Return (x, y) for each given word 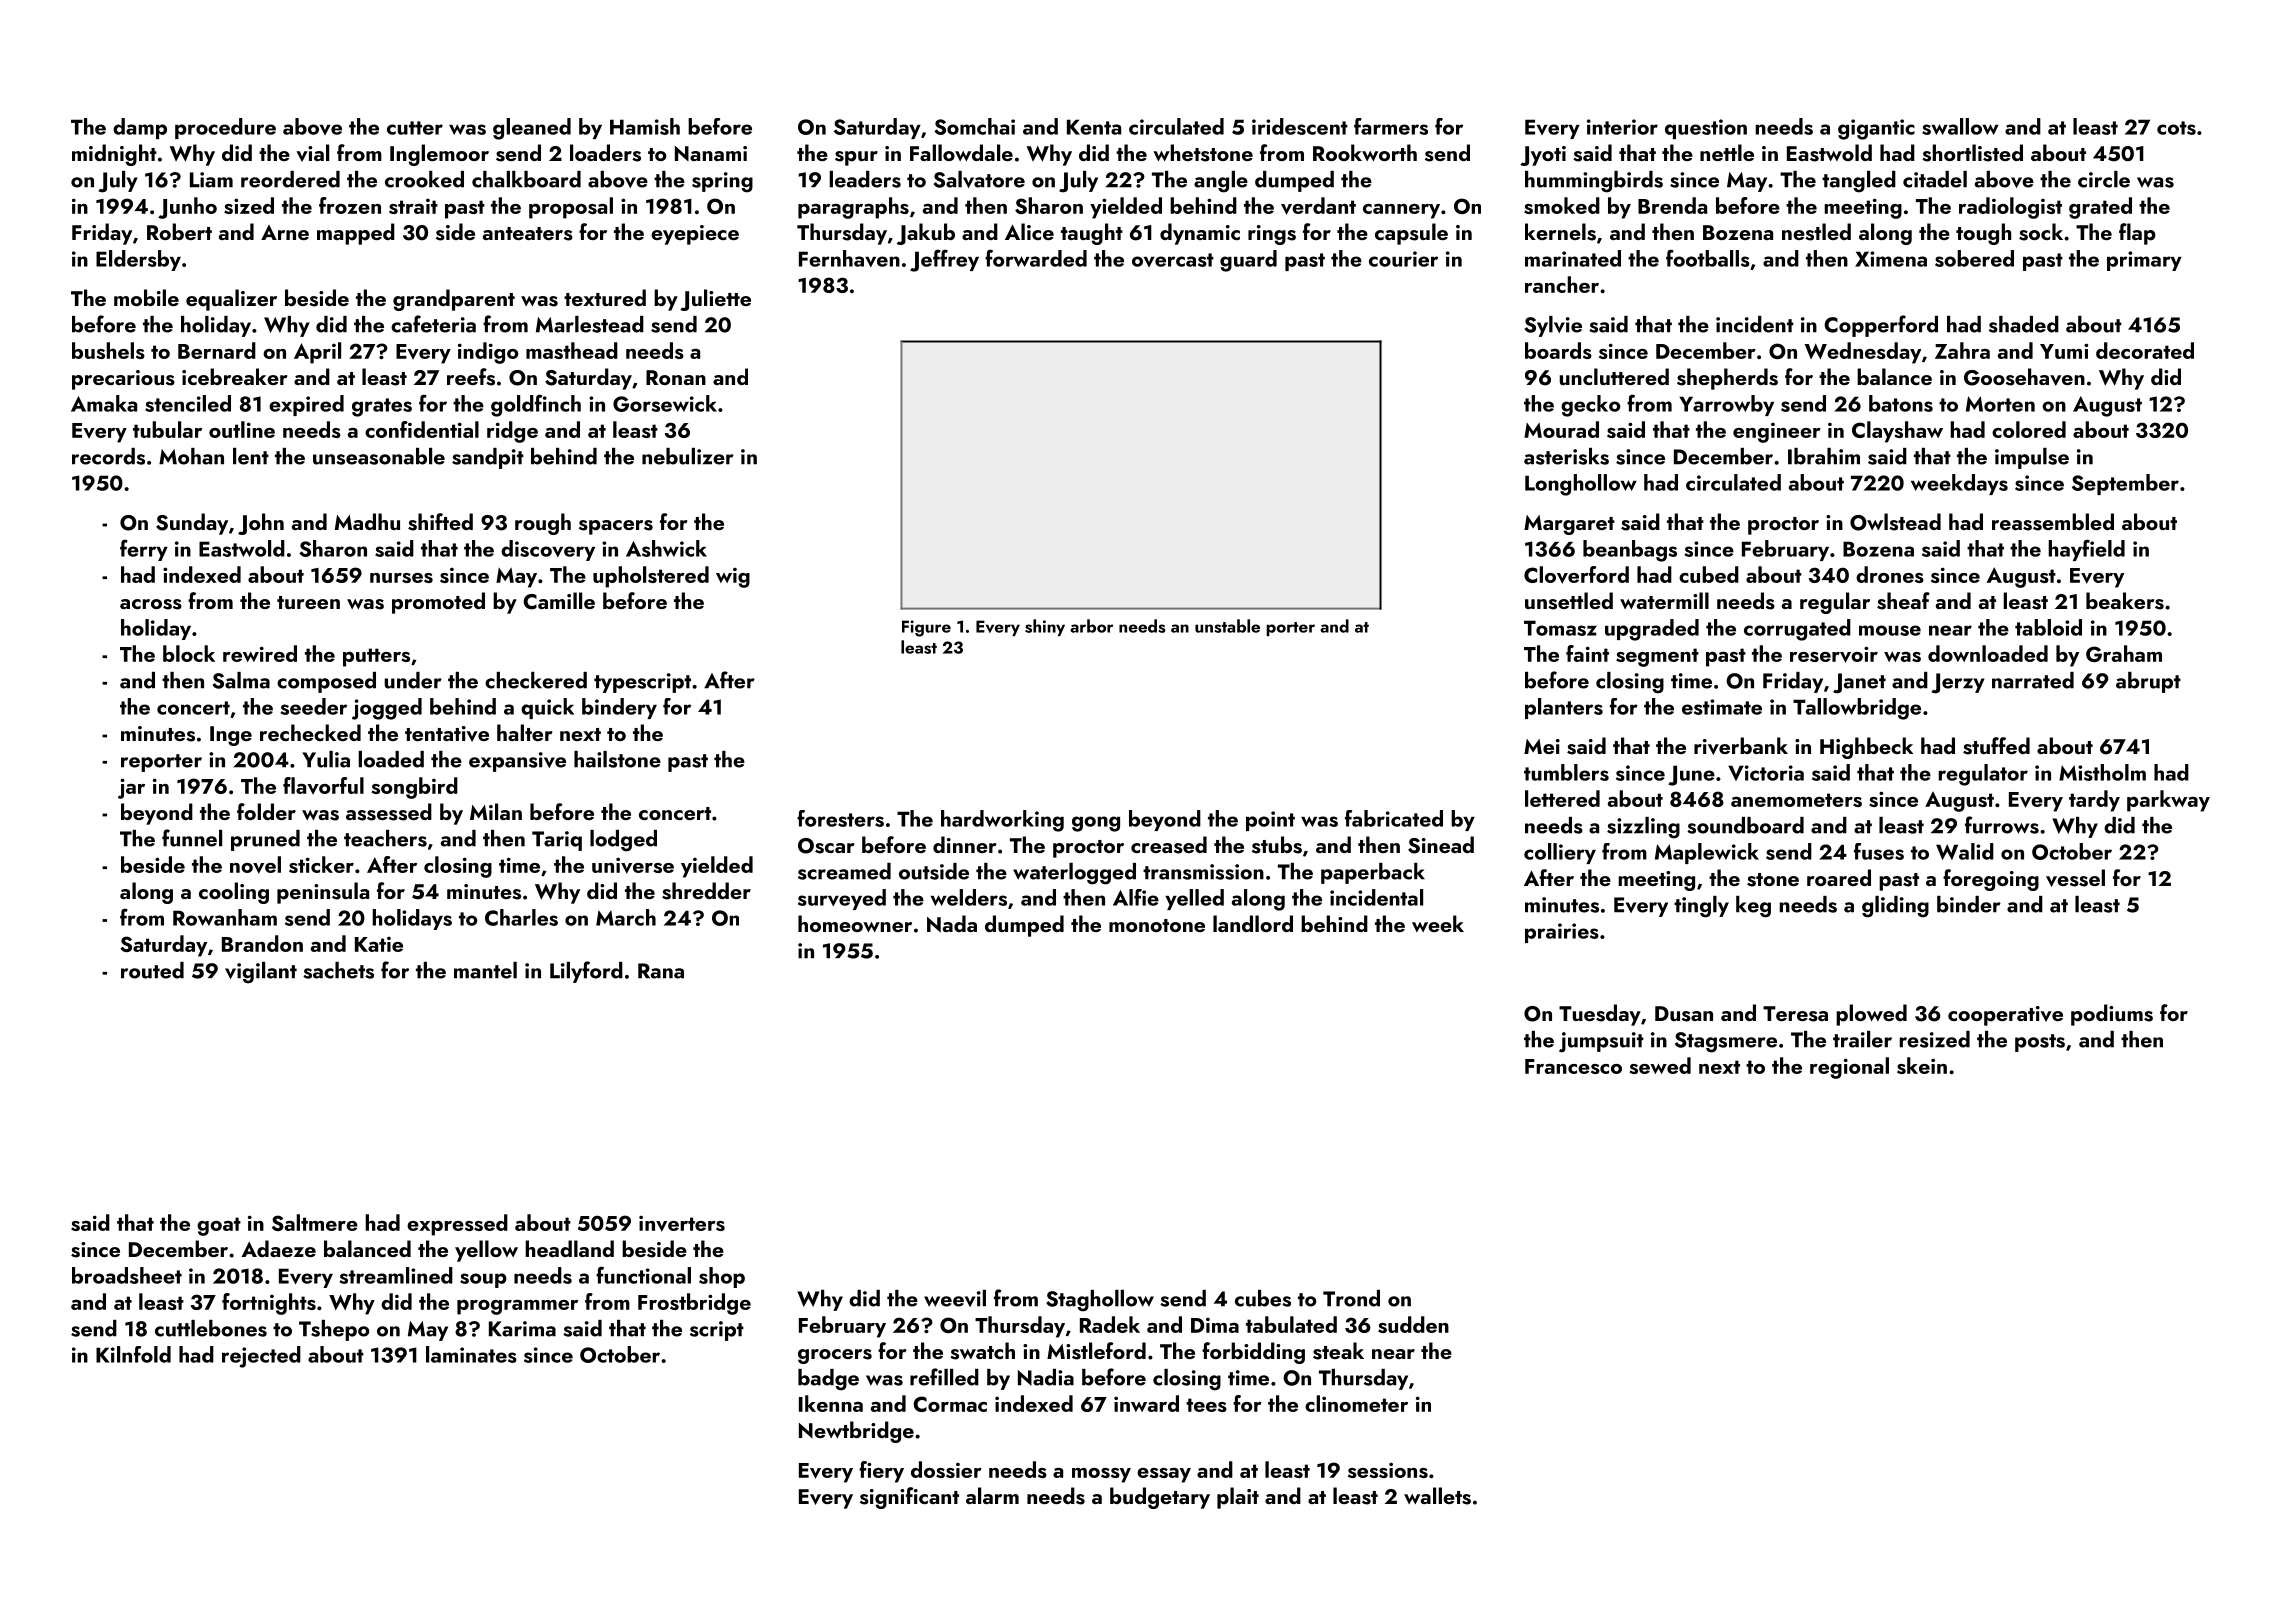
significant (909, 1498)
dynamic (1200, 234)
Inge (231, 736)
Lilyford (586, 972)
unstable (1227, 626)
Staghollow (1100, 1301)
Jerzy (1958, 683)
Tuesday (1600, 1015)
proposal (571, 208)
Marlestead (590, 324)
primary (2144, 261)
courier (1403, 259)
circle (2104, 179)
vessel (2075, 878)
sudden (1413, 1324)
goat (219, 1226)
